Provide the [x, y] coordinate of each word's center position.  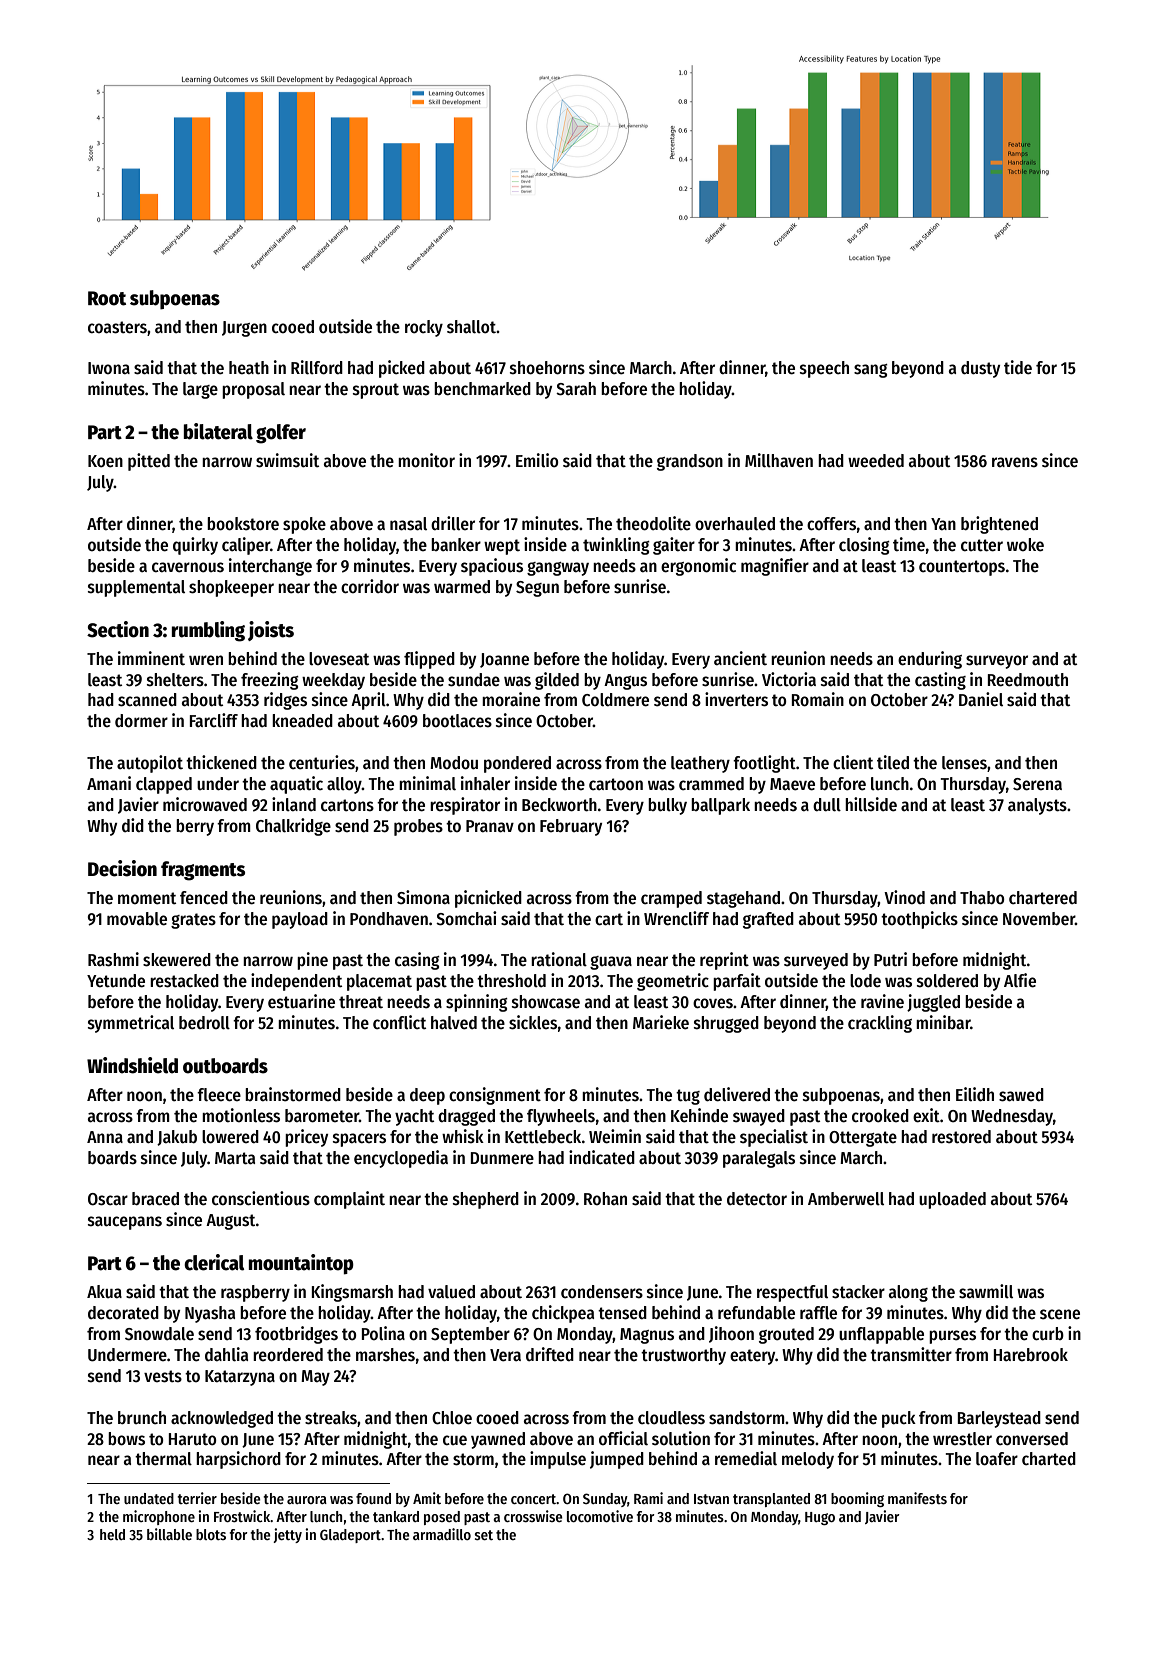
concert [533, 1499]
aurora [307, 1500]
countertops [962, 568]
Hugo [820, 1518]
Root [107, 298]
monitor [426, 460]
